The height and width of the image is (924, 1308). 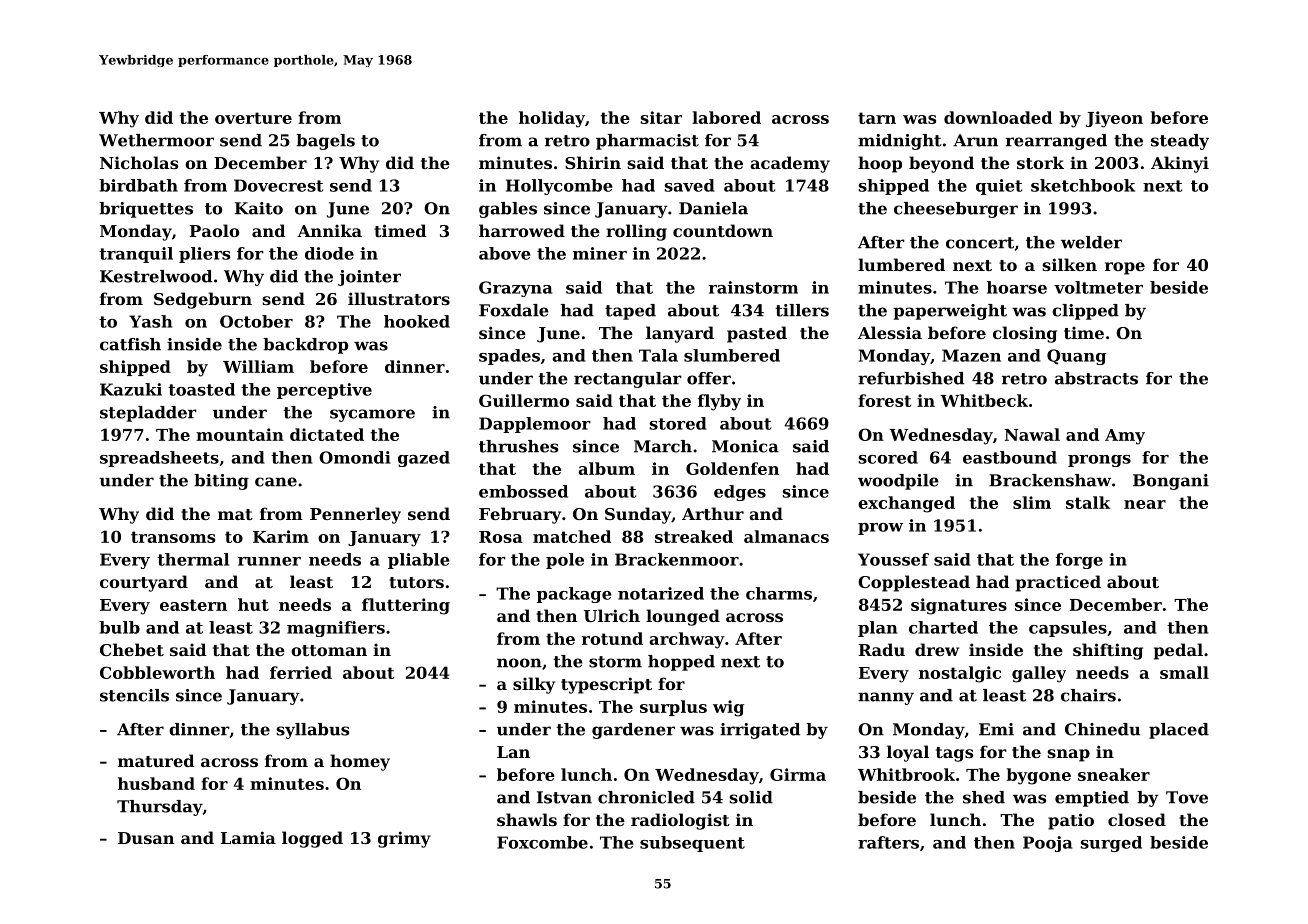 What do you see at coordinates (1114, 119) in the image?
I see `Jiyeon` at bounding box center [1114, 119].
